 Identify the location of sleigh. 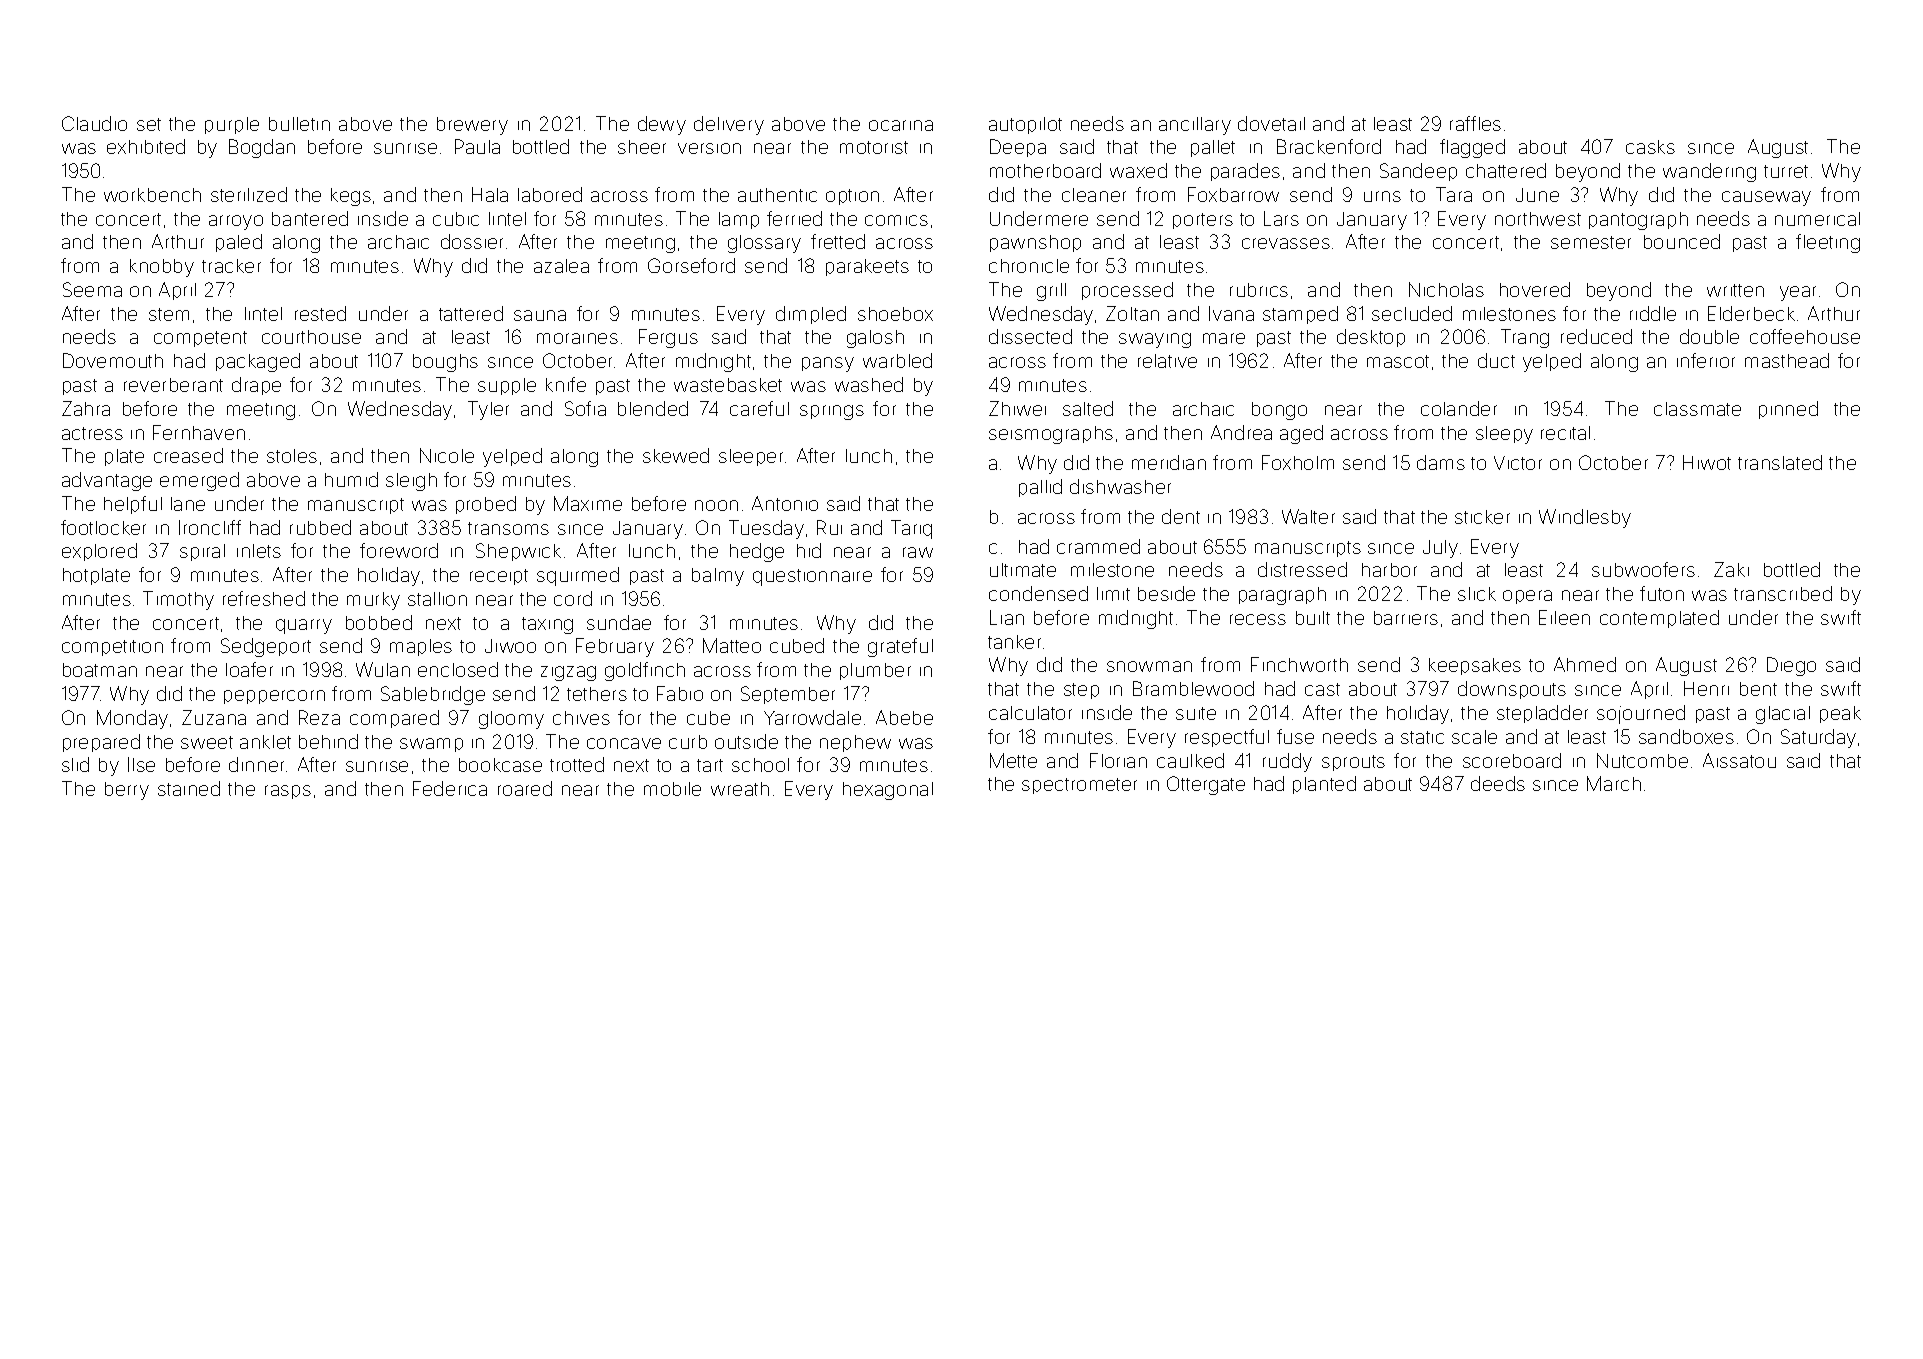
(411, 482).
